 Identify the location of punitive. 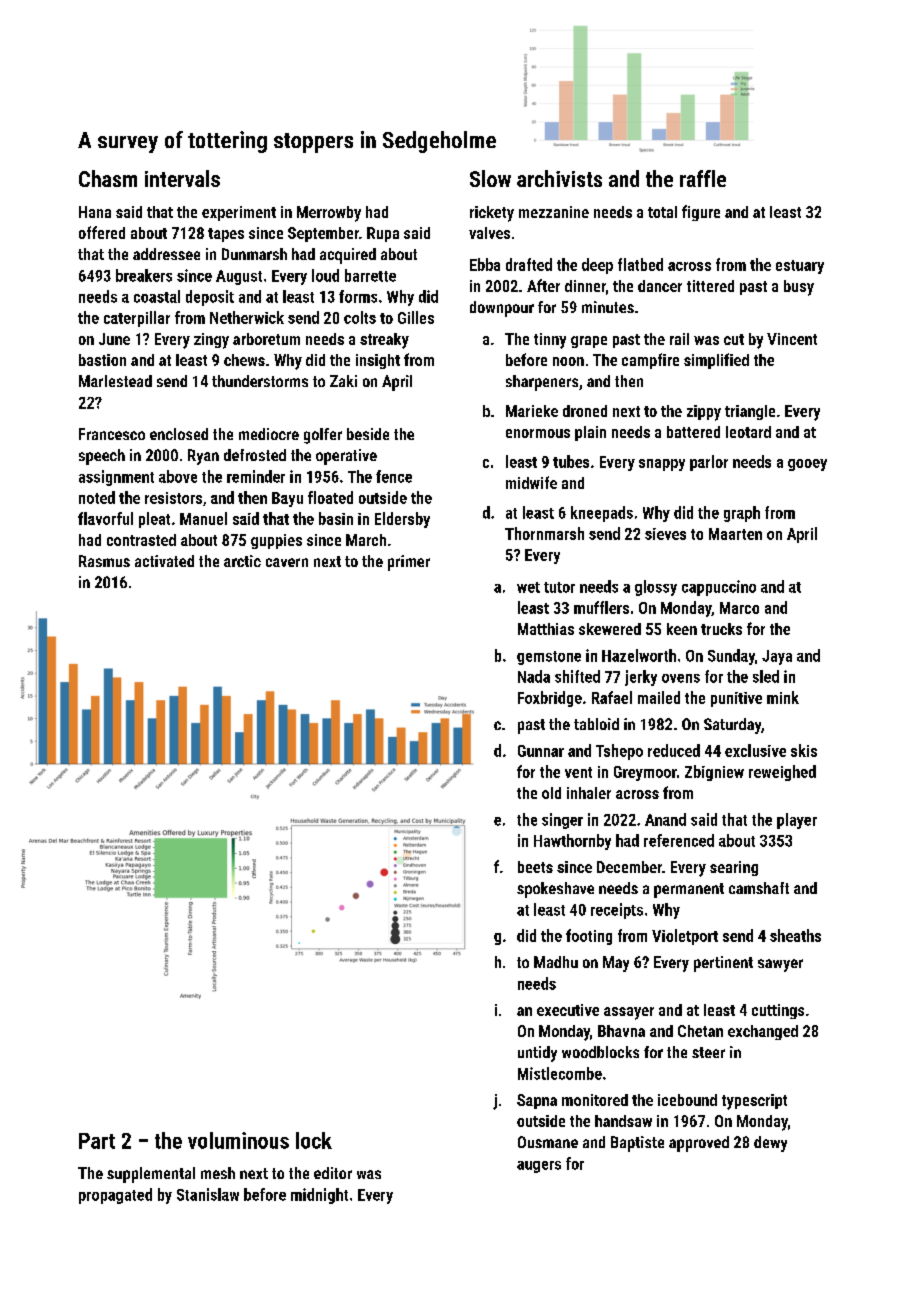
(736, 699).
